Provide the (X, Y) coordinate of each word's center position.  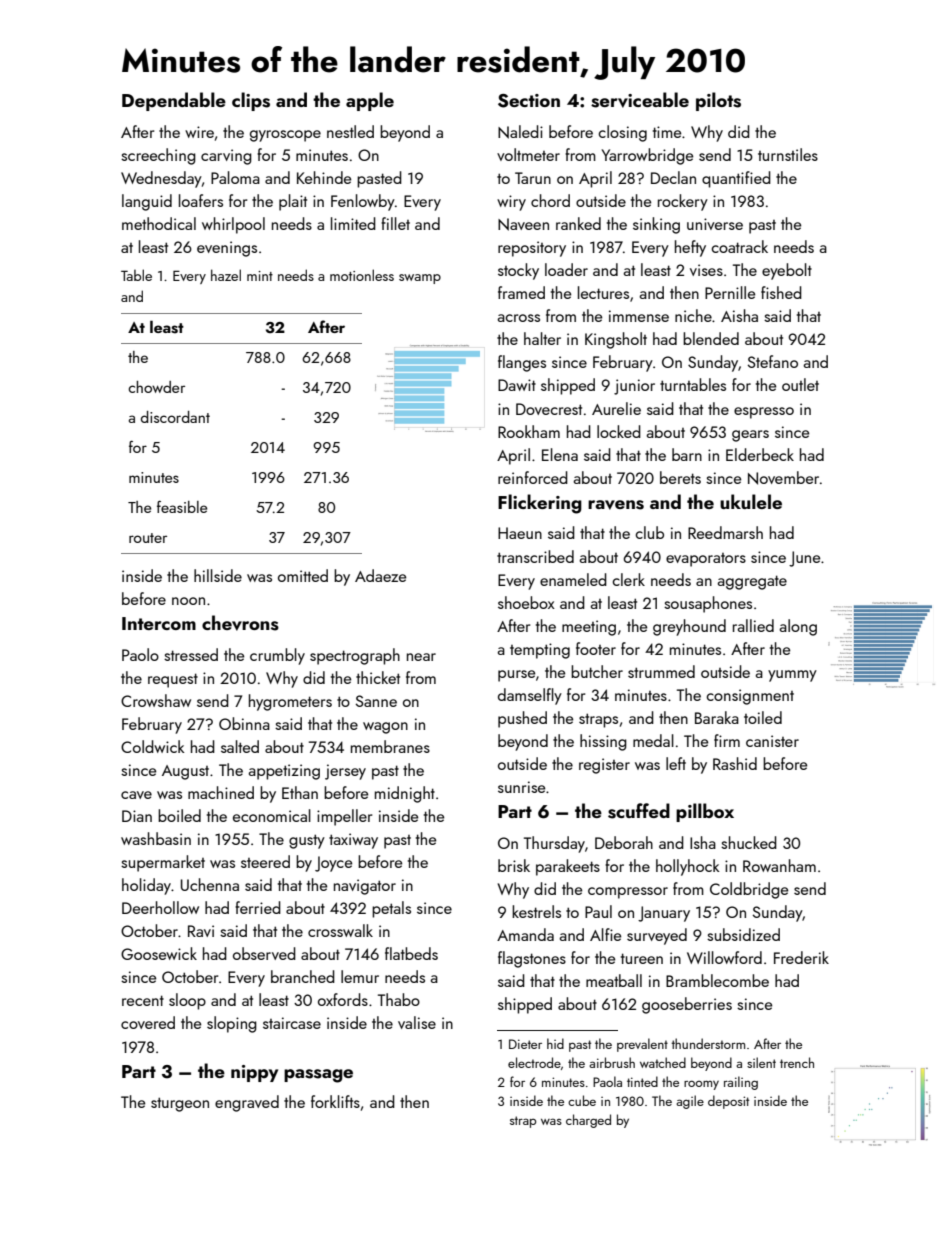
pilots (718, 101)
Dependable (174, 101)
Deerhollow (160, 907)
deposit (728, 1102)
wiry (511, 203)
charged (588, 1121)
